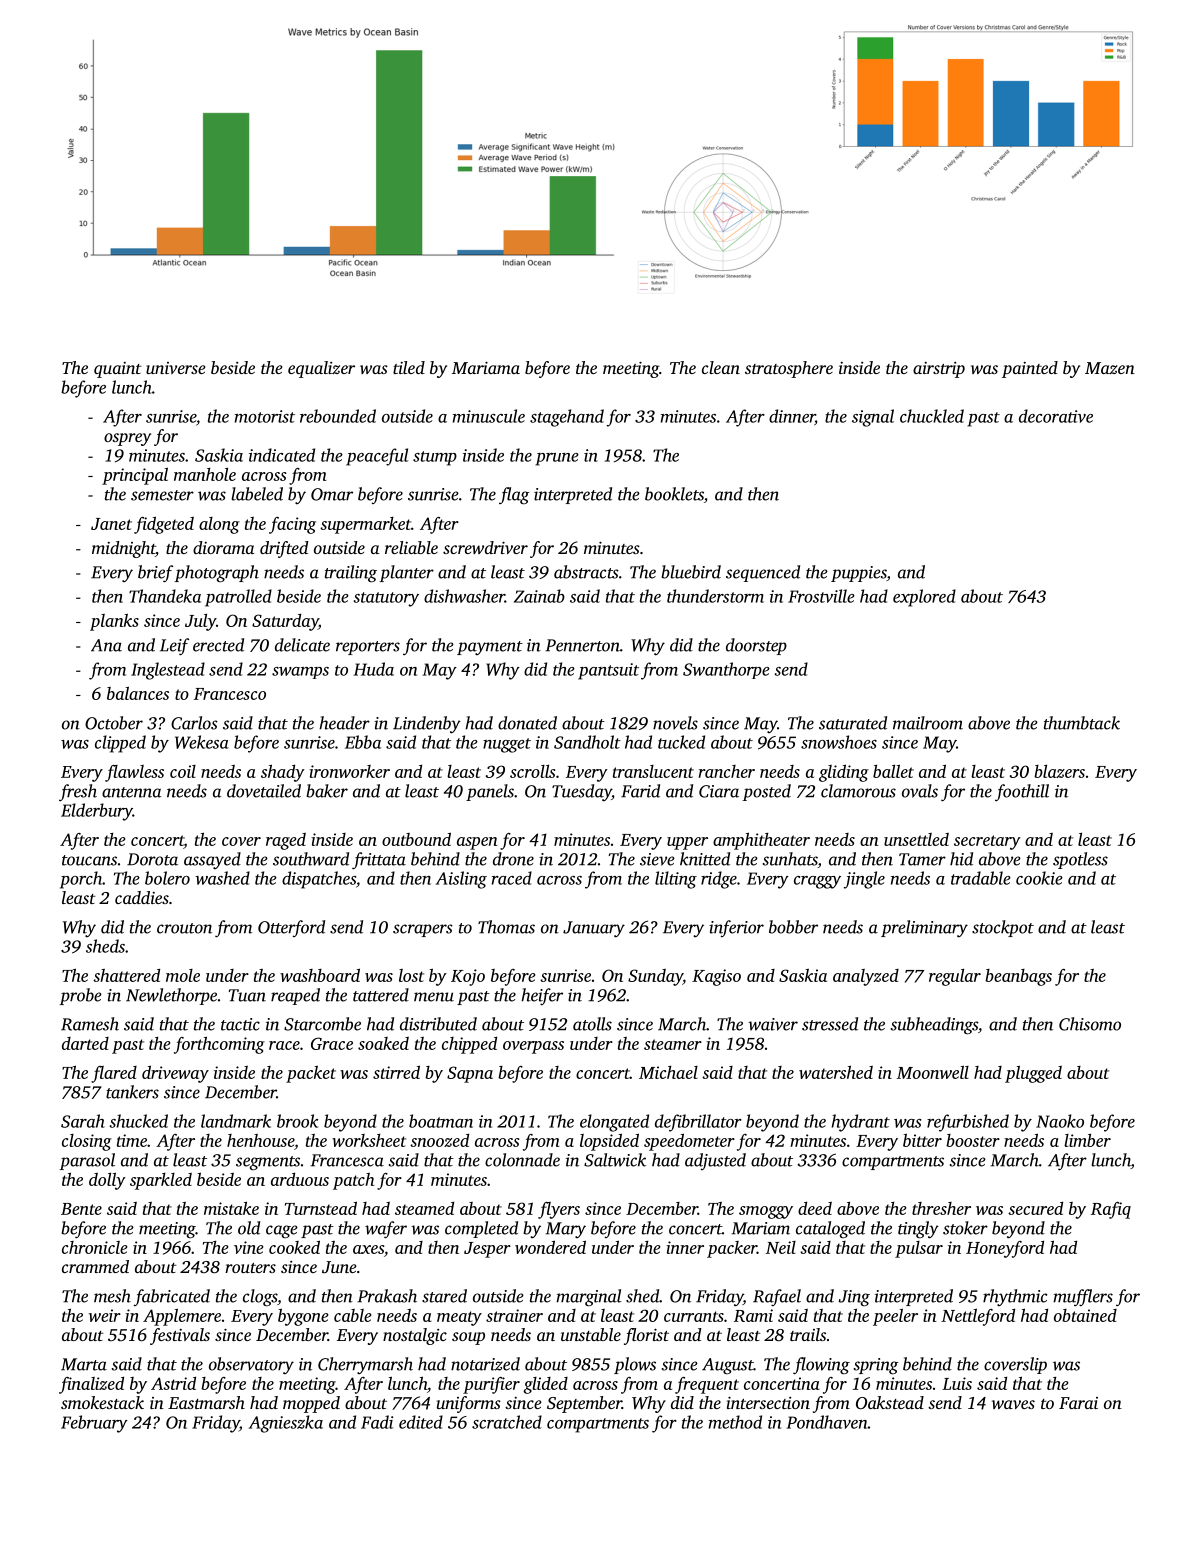  What do you see at coordinates (321, 369) in the page?
I see `equalizer` at bounding box center [321, 369].
